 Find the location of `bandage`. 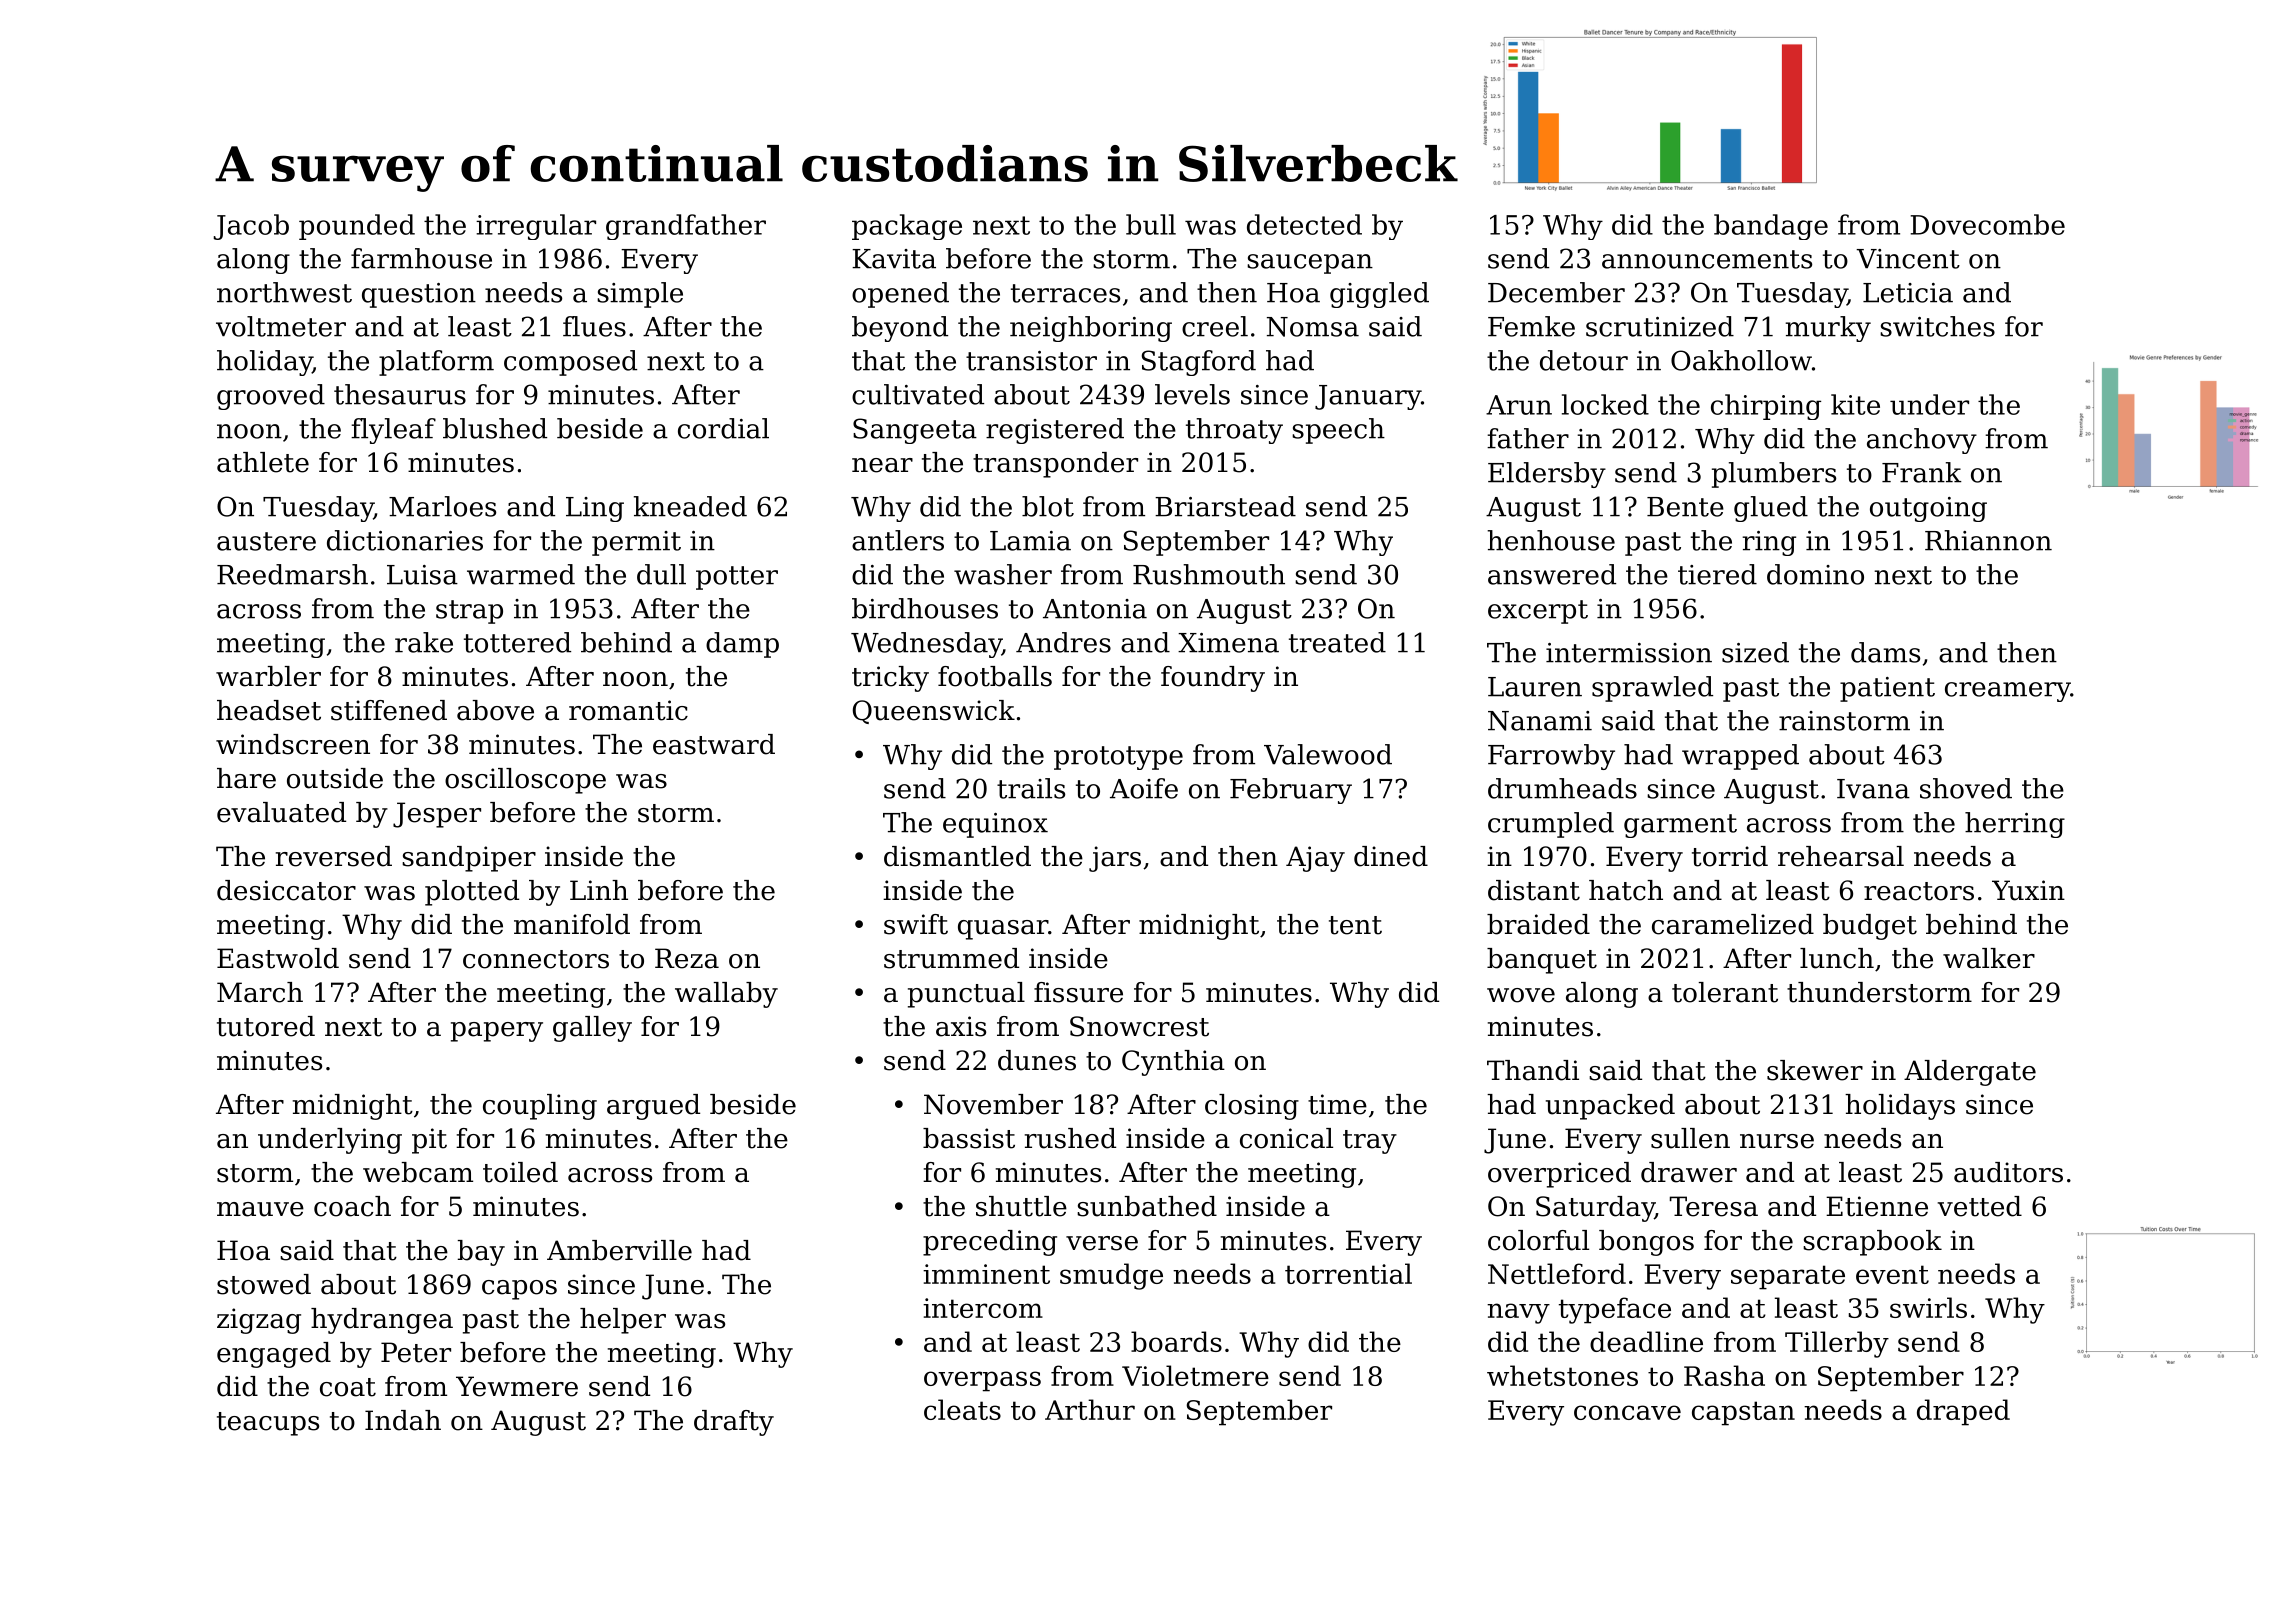

bandage is located at coordinates (1771, 227).
